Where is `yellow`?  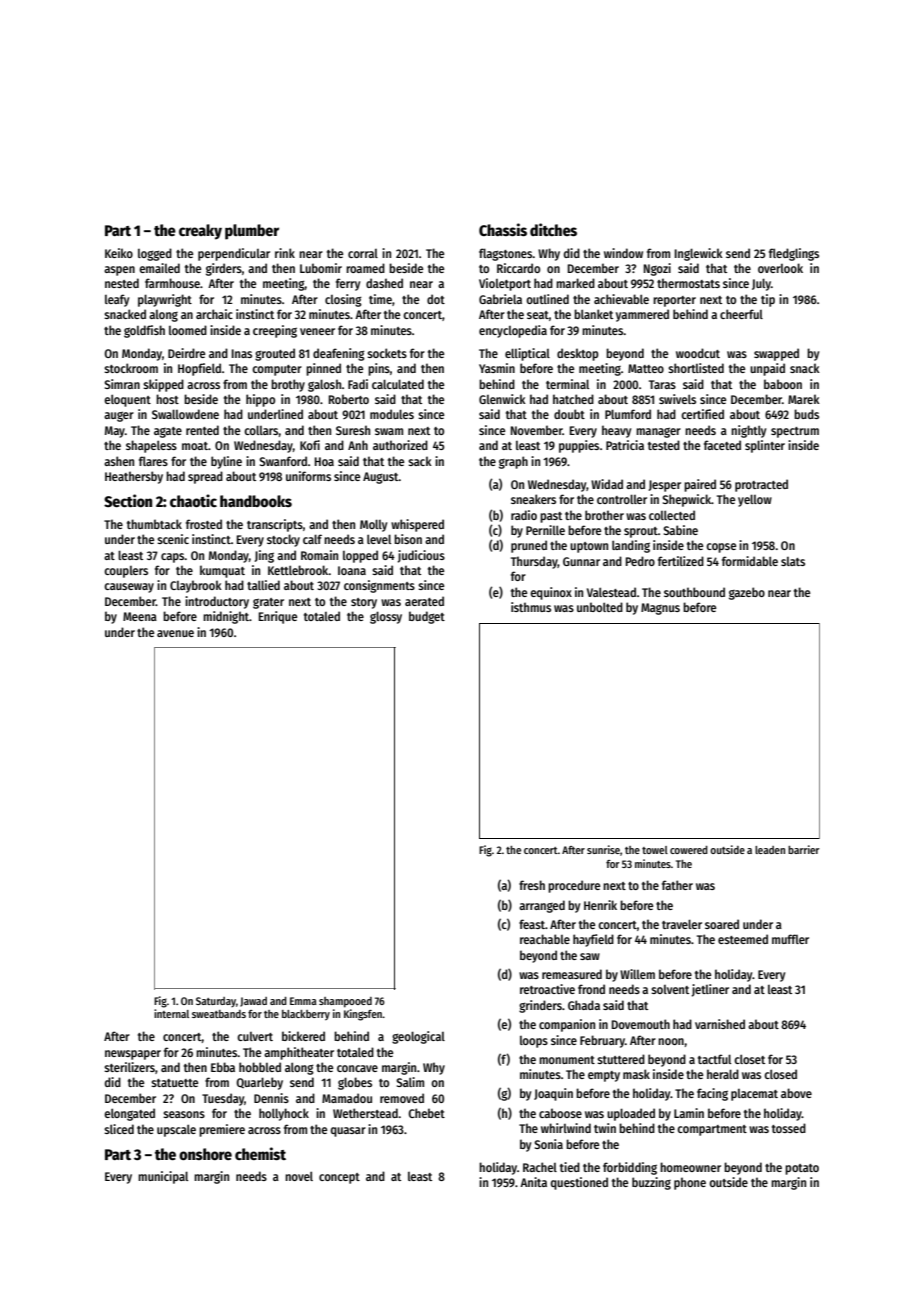
yellow is located at coordinates (755, 500).
